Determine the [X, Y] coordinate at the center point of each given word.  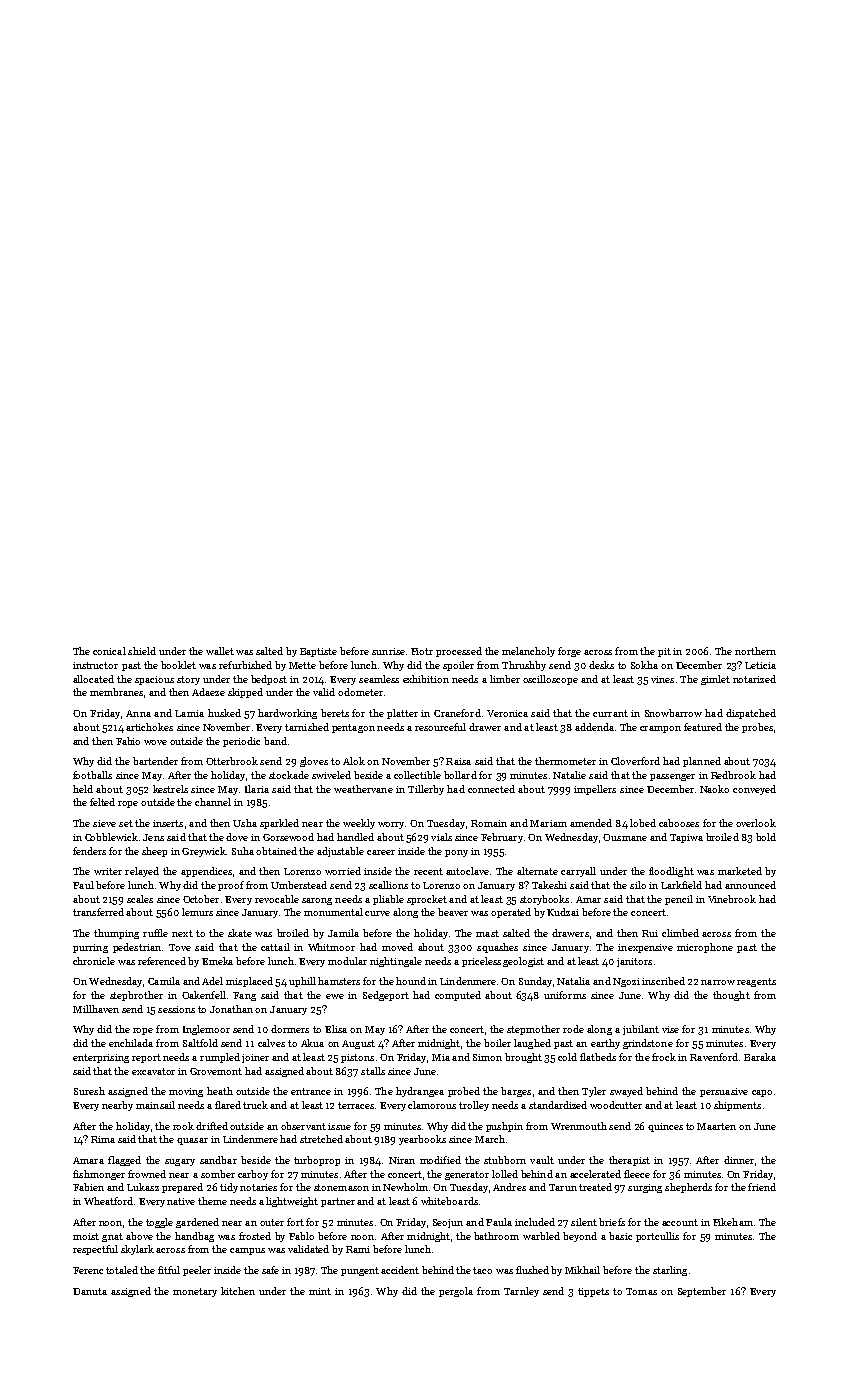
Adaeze [208, 692]
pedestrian [137, 948]
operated [511, 913]
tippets [593, 1292]
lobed [643, 823]
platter [402, 714]
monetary [195, 1292]
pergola [456, 1292]
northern [755, 651]
